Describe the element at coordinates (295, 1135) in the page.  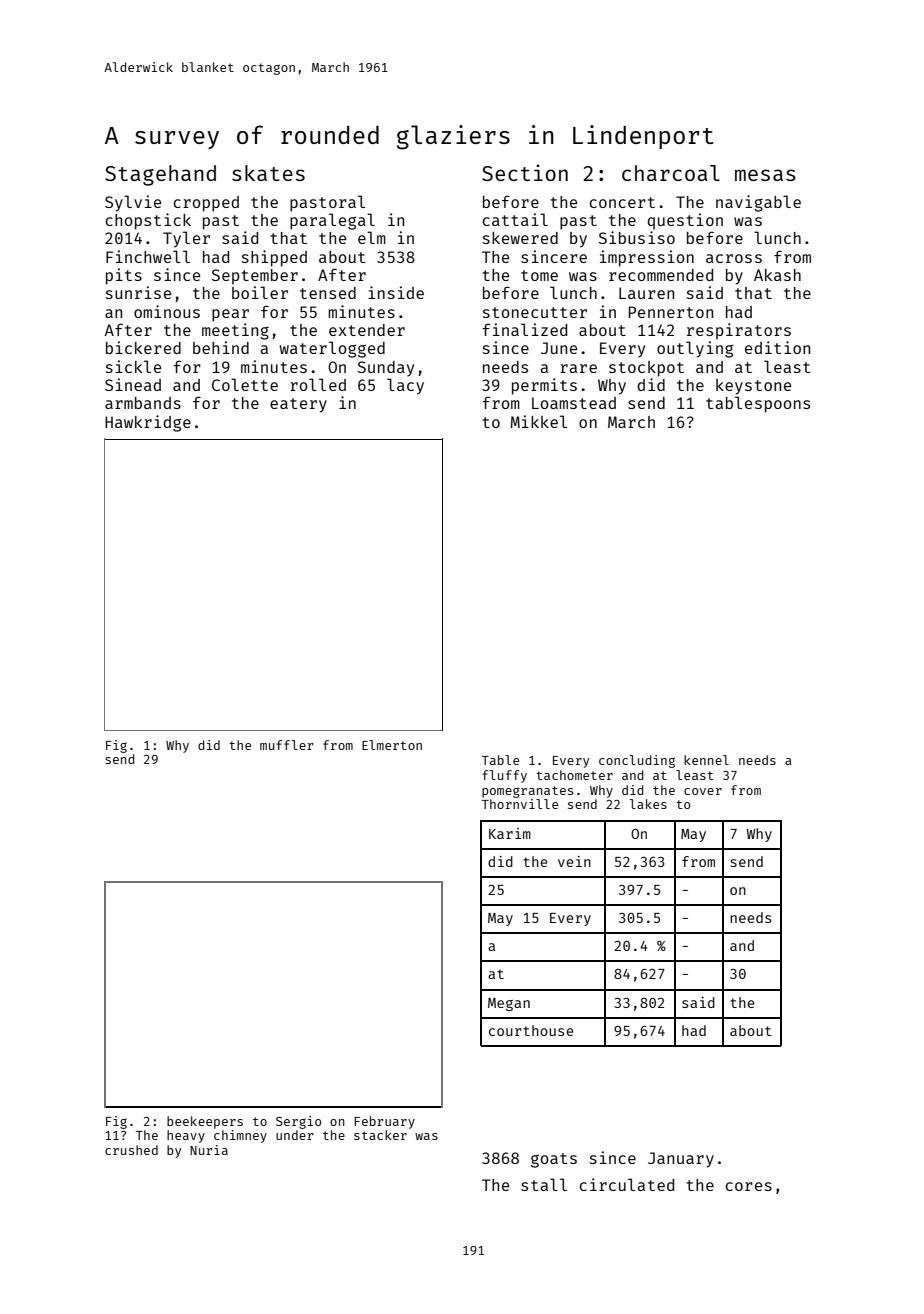
I see `under` at that location.
